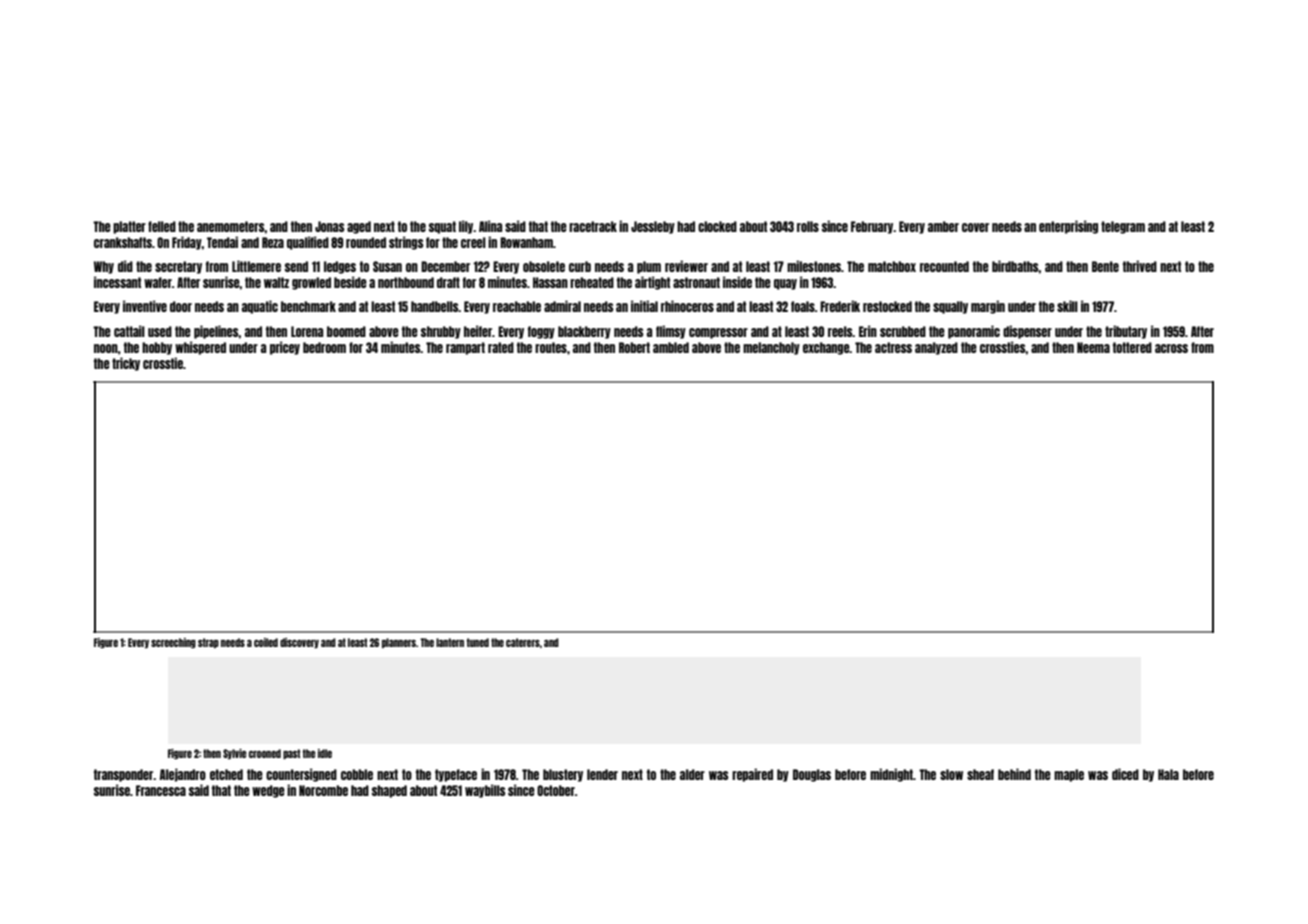  Describe the element at coordinates (329, 226) in the screenshot. I see `Jonas` at that location.
